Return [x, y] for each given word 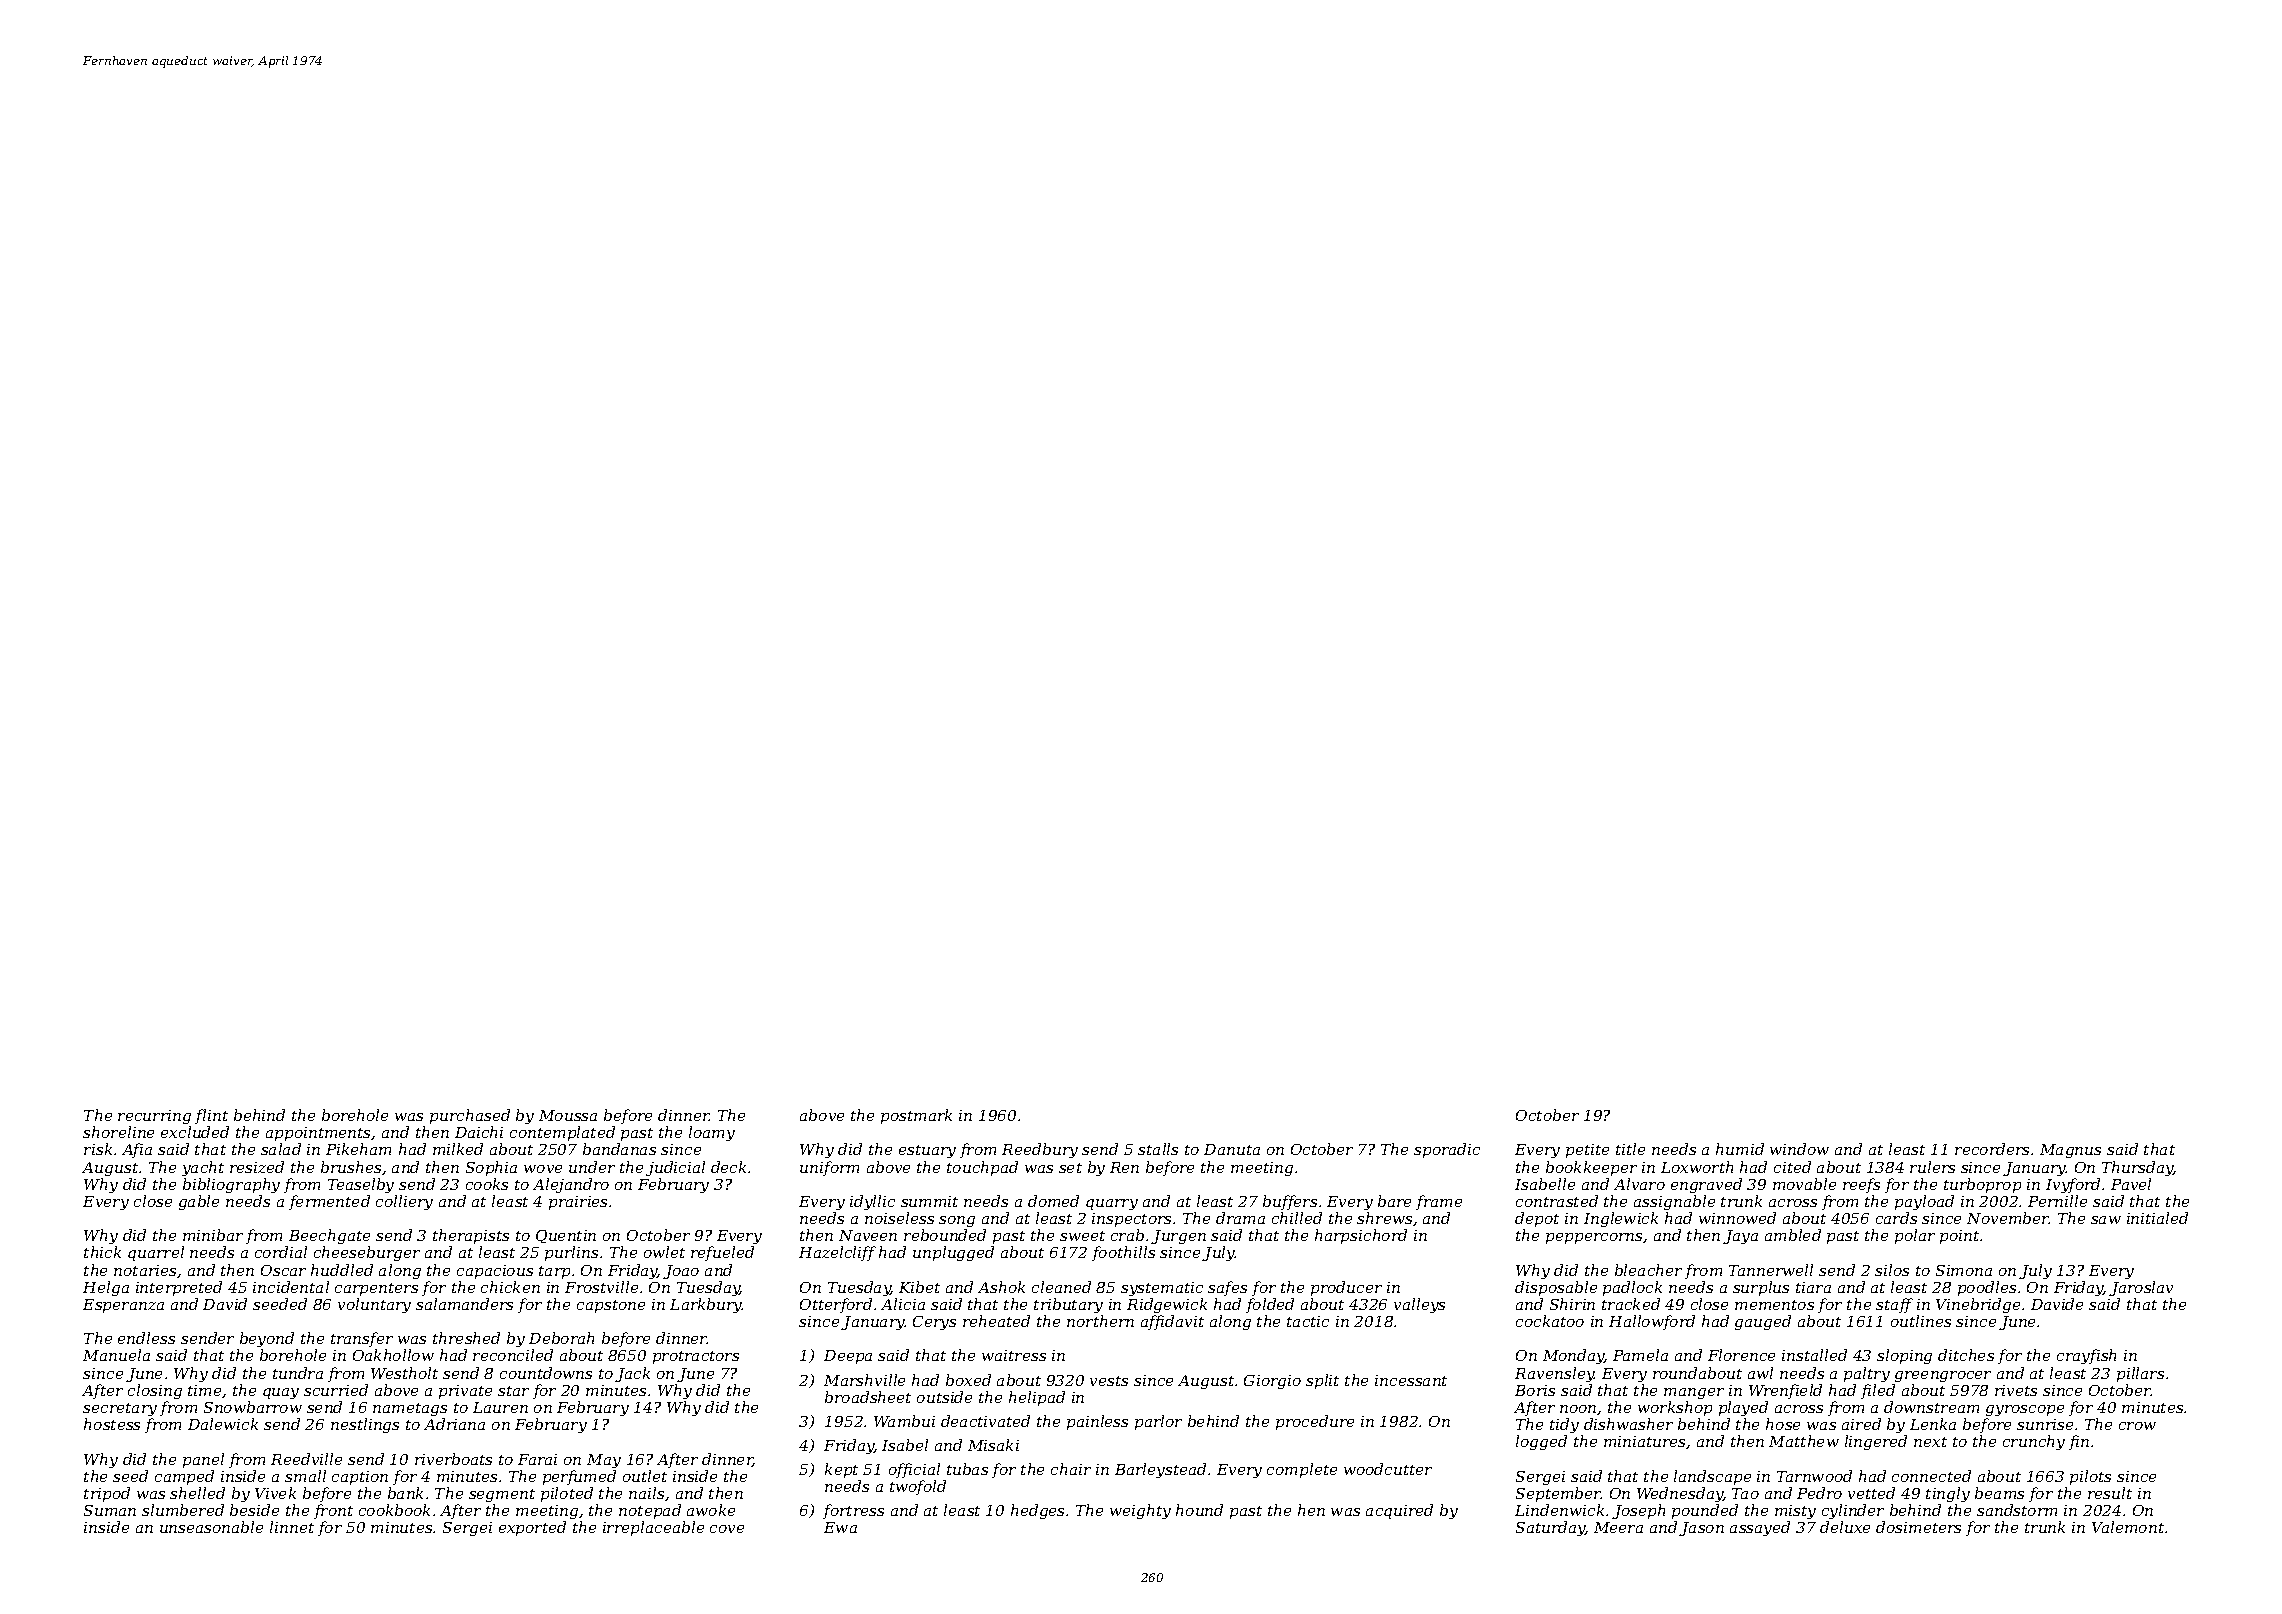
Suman [110, 1510]
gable [199, 1202]
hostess [112, 1424]
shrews [1384, 1218]
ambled [1793, 1235]
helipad [1037, 1398]
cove [727, 1529]
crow [2137, 1426]
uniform [829, 1168]
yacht [203, 1168]
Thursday [2137, 1168]
